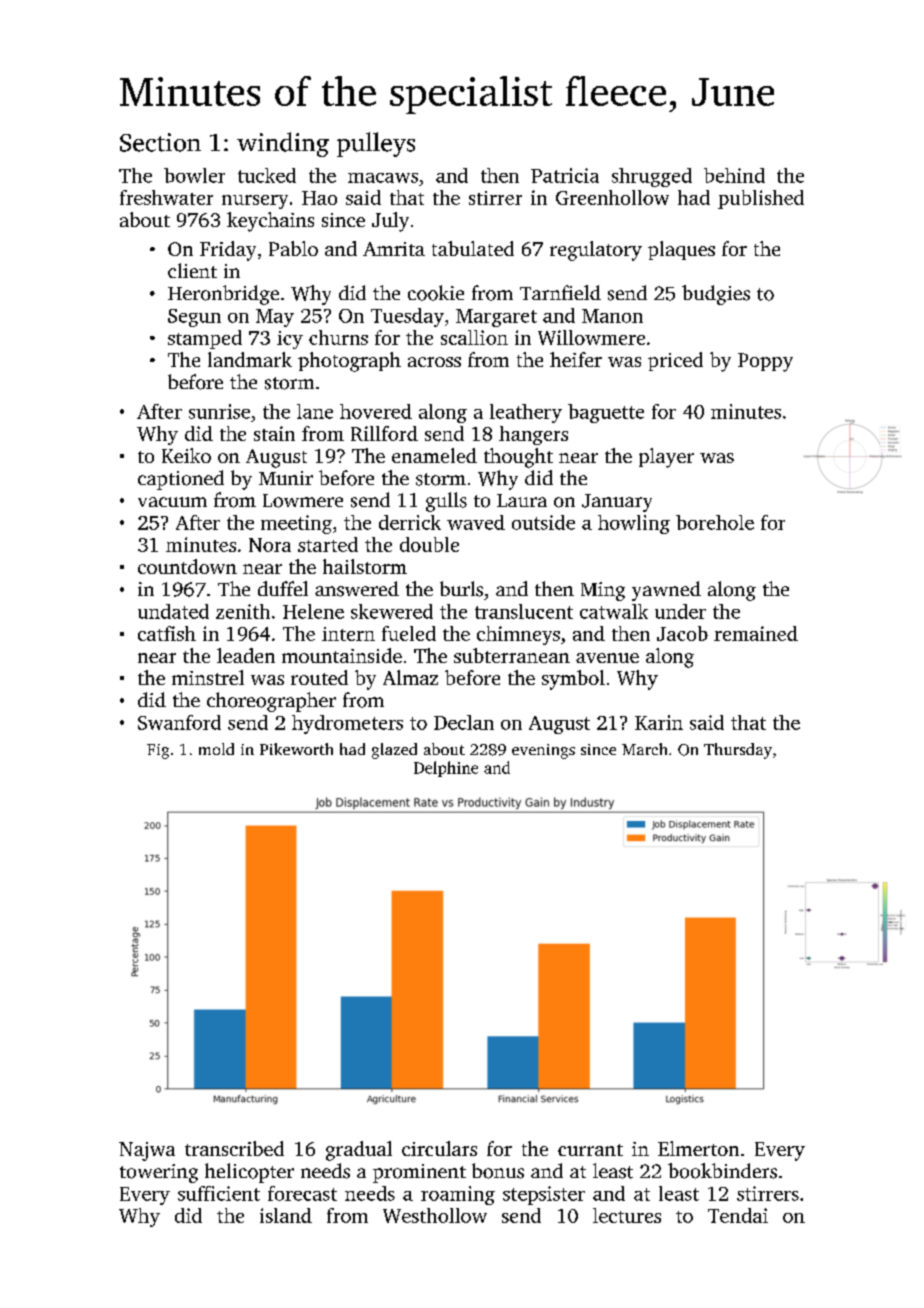 The height and width of the screenshot is (1308, 924). What do you see at coordinates (652, 177) in the screenshot?
I see `shrugged` at bounding box center [652, 177].
